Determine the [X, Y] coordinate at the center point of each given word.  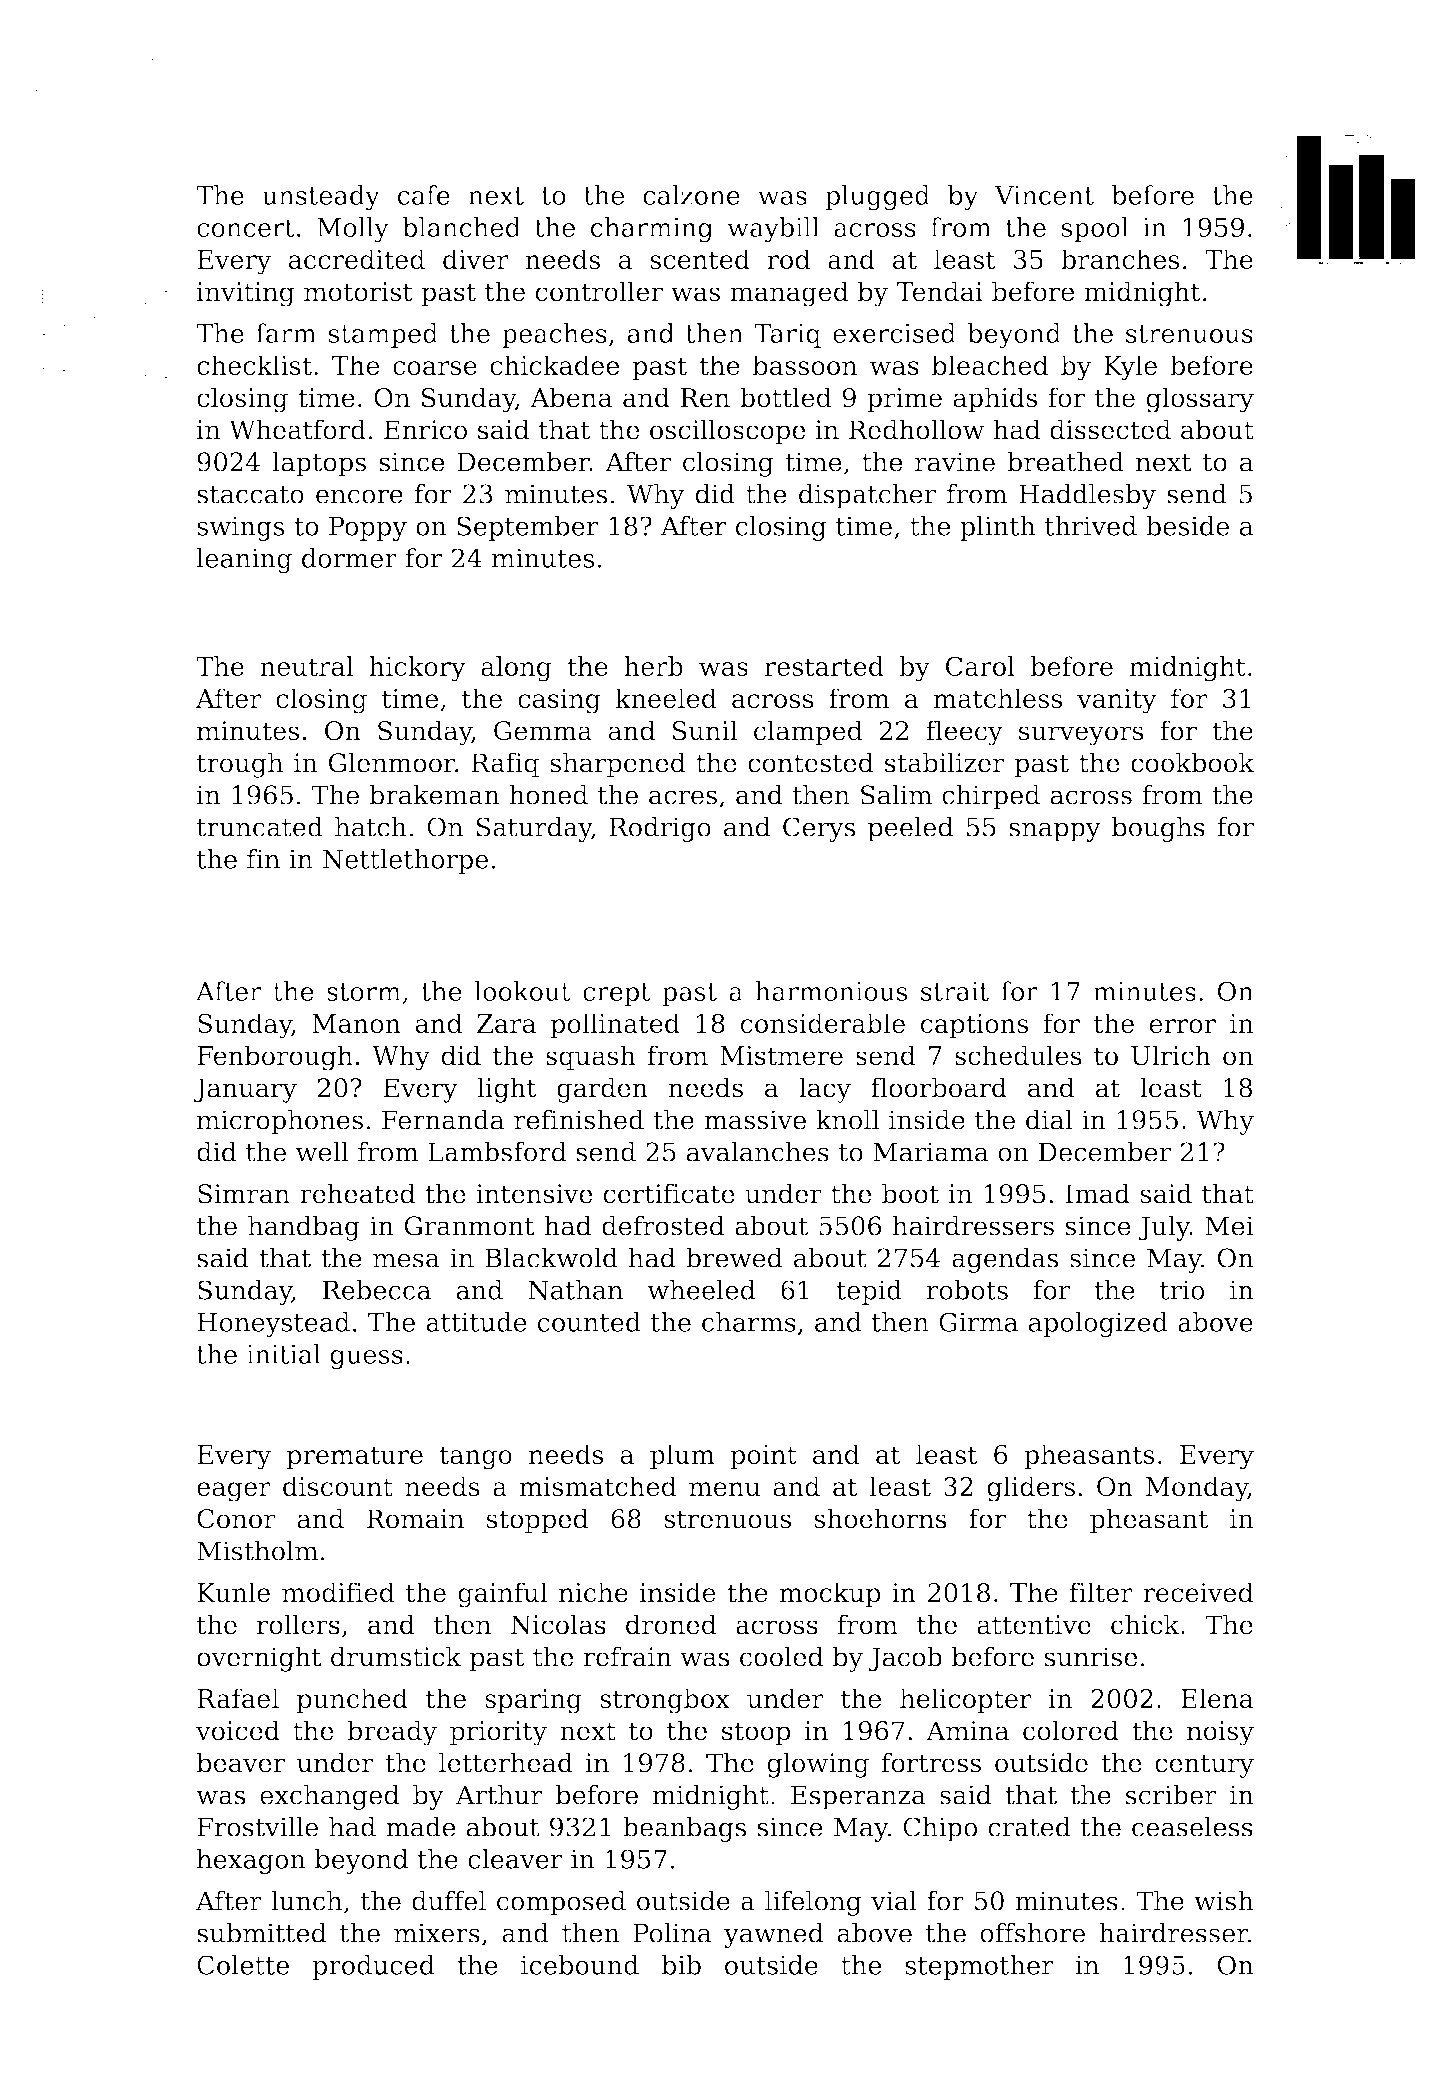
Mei [1229, 1226]
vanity [1117, 701]
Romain [415, 1519]
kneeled [666, 698]
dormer [349, 558]
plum [682, 1456]
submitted [262, 1933]
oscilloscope [728, 432]
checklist [254, 365]
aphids [995, 400]
